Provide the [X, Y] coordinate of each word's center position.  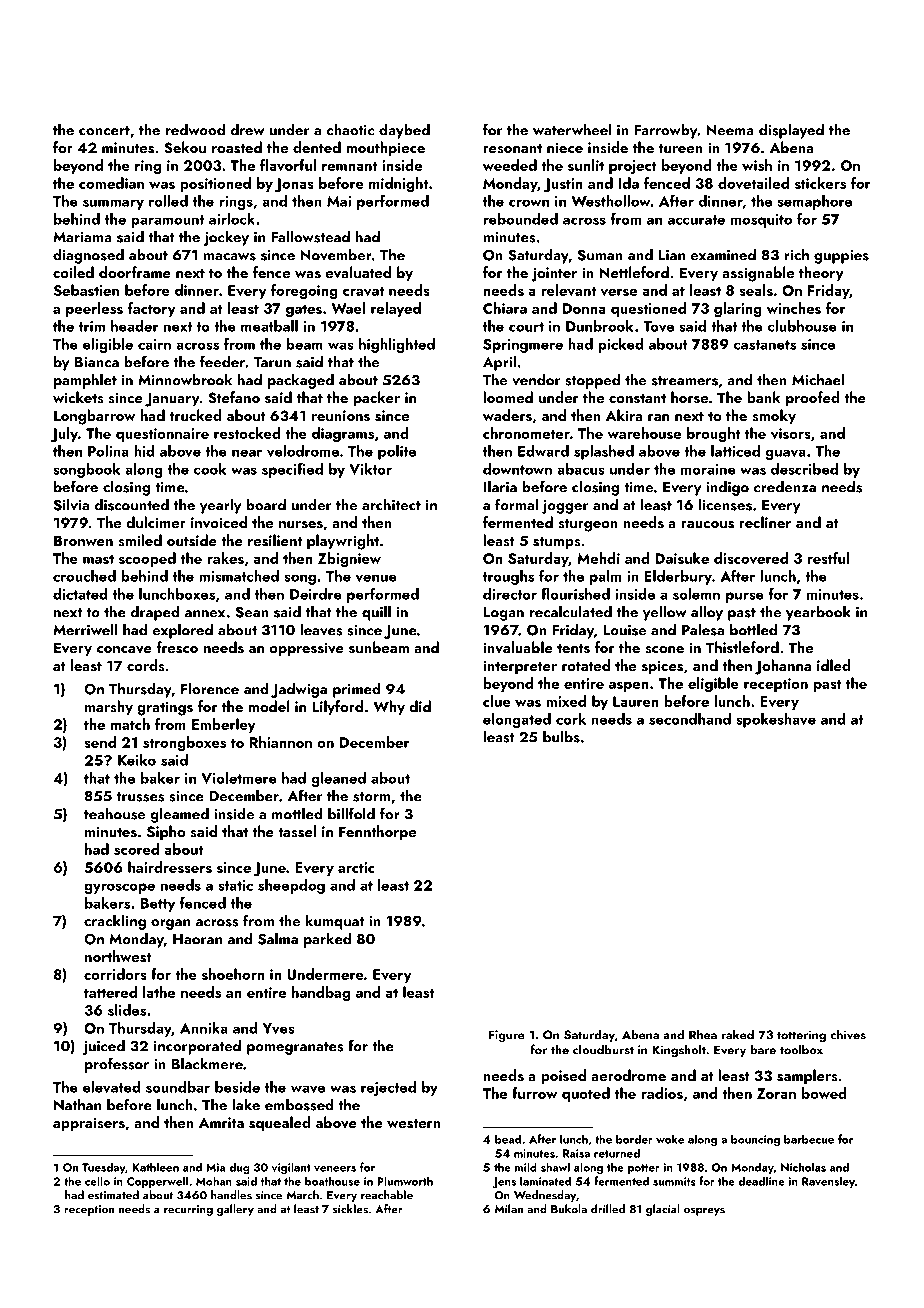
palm [605, 577]
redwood [195, 129]
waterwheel [572, 129]
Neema [730, 130]
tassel [297, 831]
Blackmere [207, 1063]
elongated [517, 720]
